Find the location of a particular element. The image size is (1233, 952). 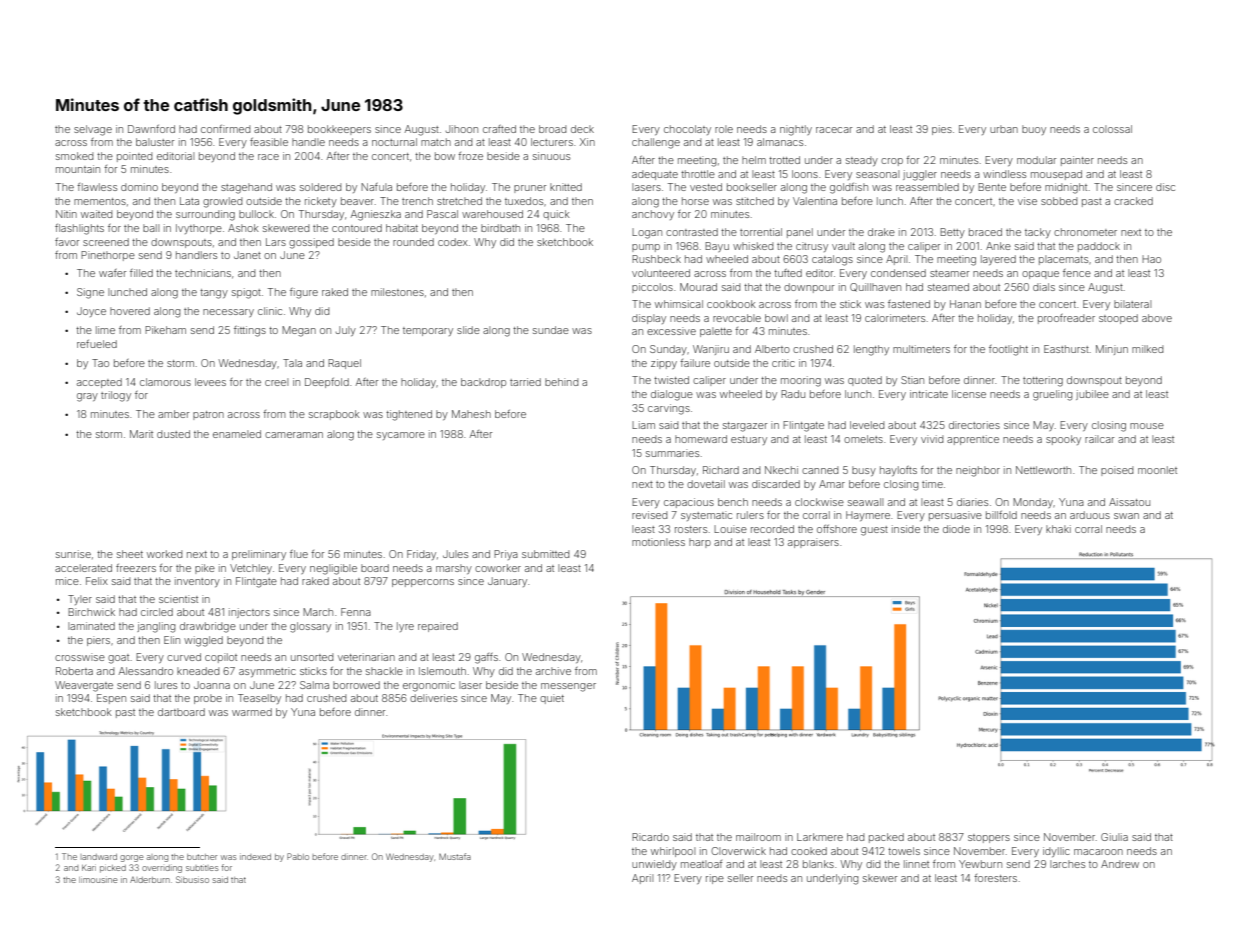

Ricardo is located at coordinates (650, 837).
